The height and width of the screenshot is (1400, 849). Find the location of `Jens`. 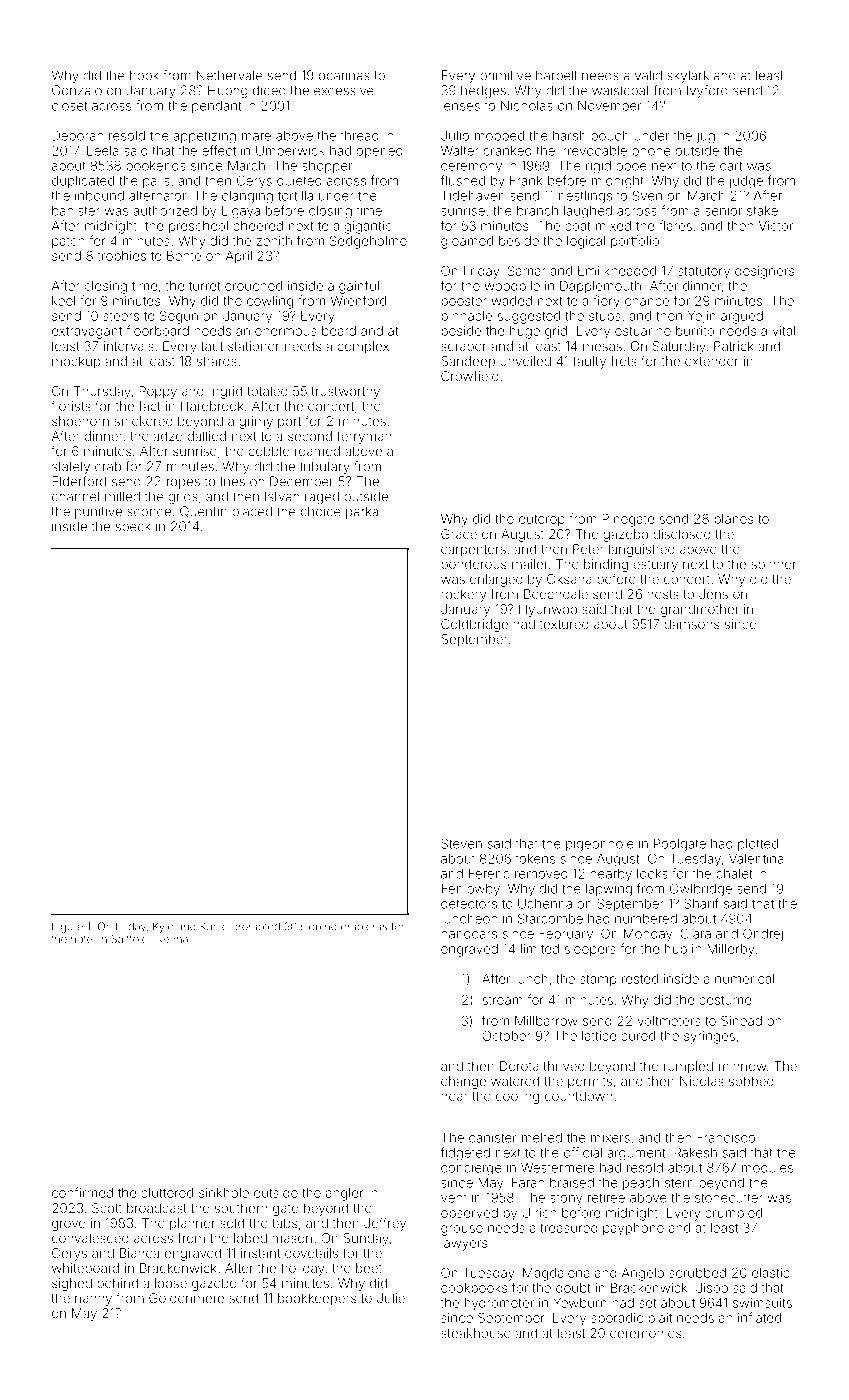

Jens is located at coordinates (713, 594).
